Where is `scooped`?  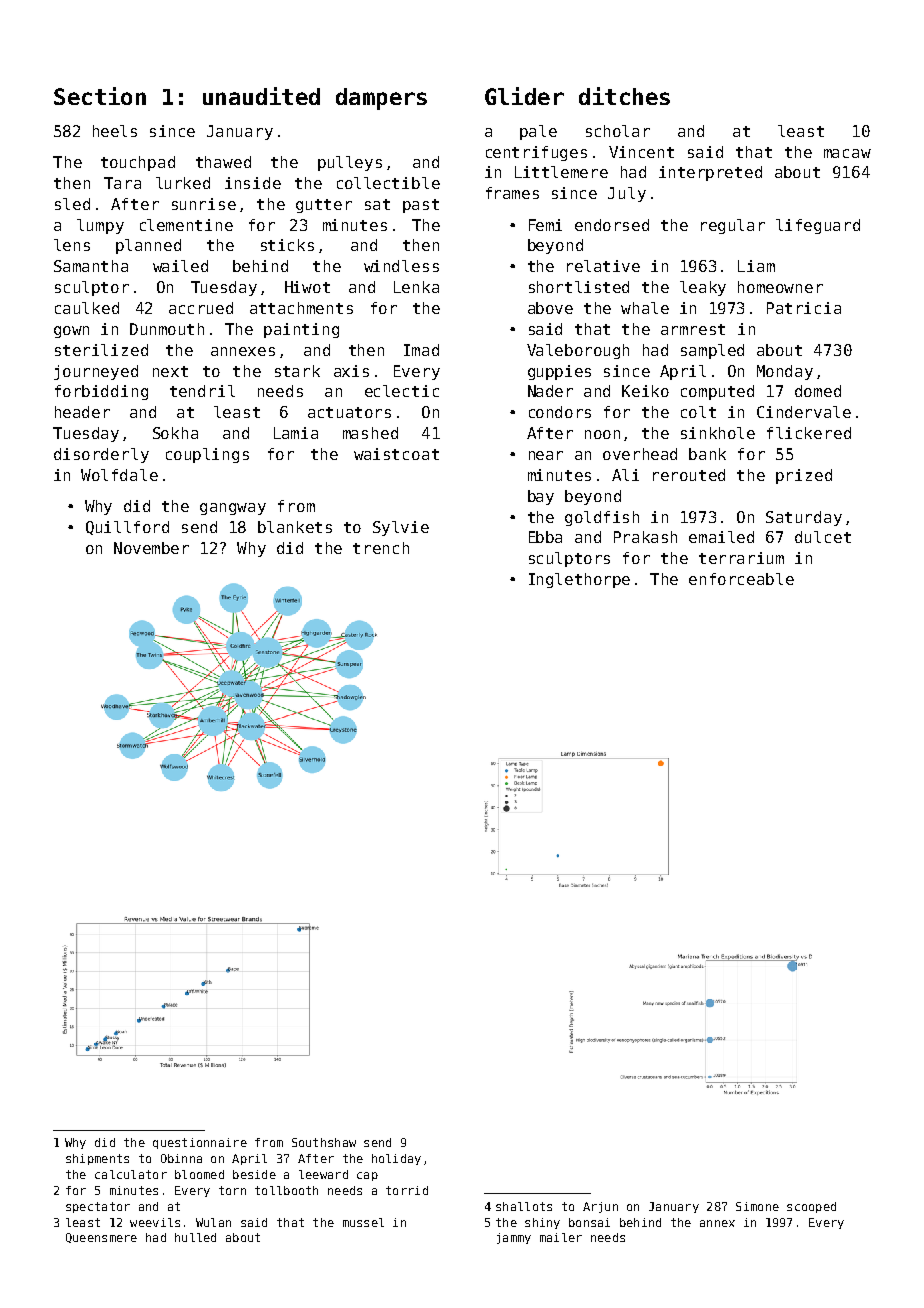 scooped is located at coordinates (811, 1207).
